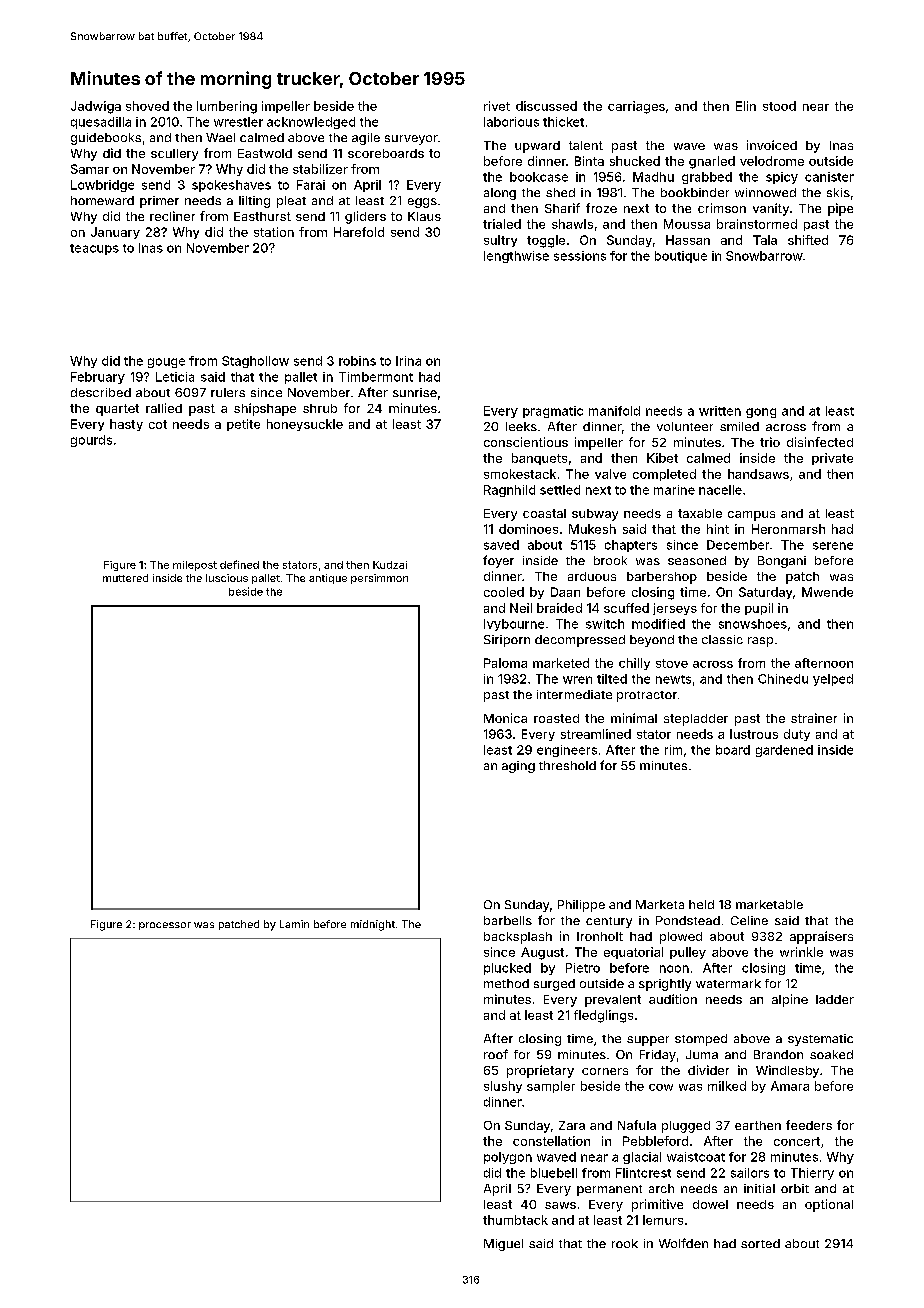  I want to click on bluebell, so click(554, 1173).
